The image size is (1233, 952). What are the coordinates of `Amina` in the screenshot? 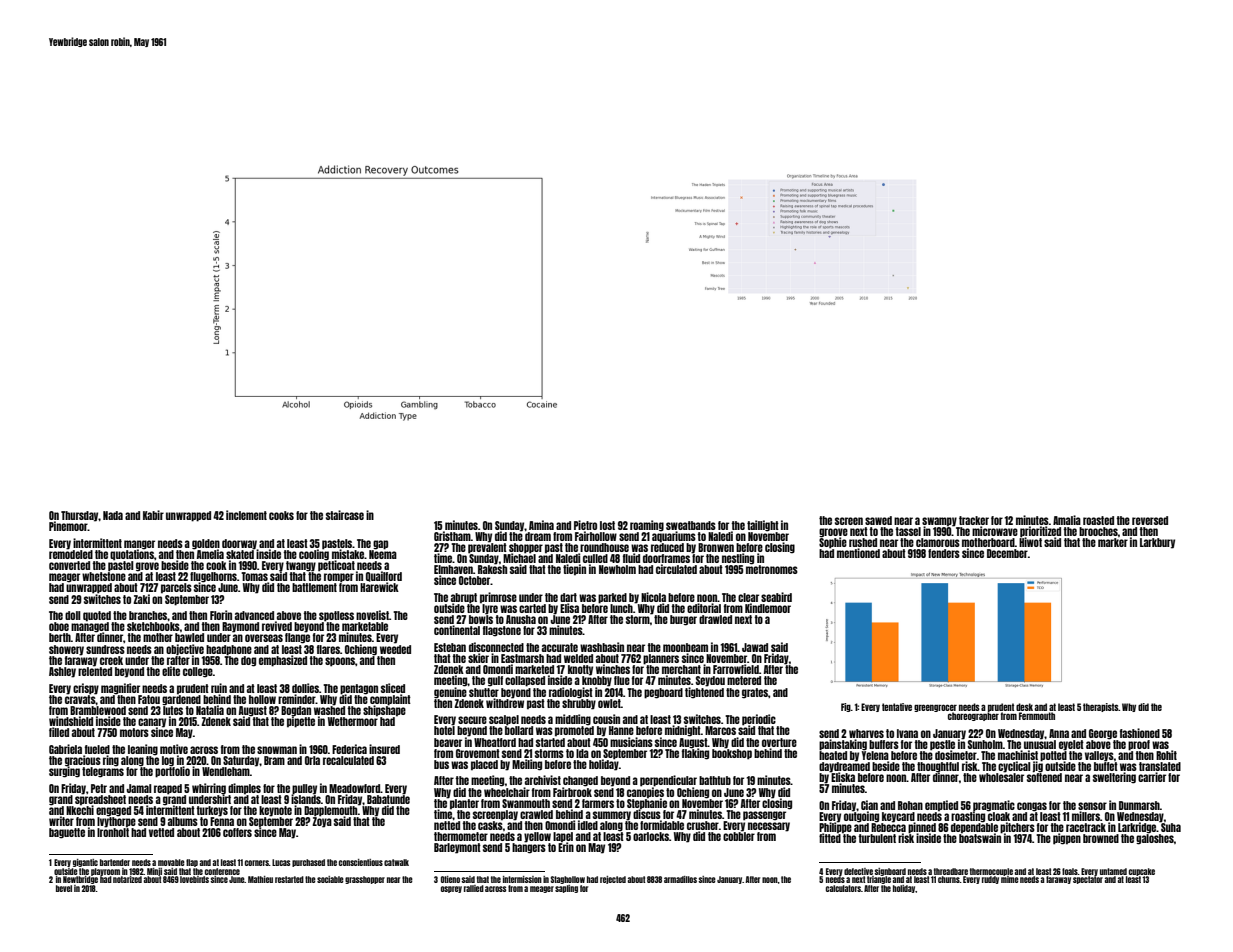 It's located at (541, 525).
